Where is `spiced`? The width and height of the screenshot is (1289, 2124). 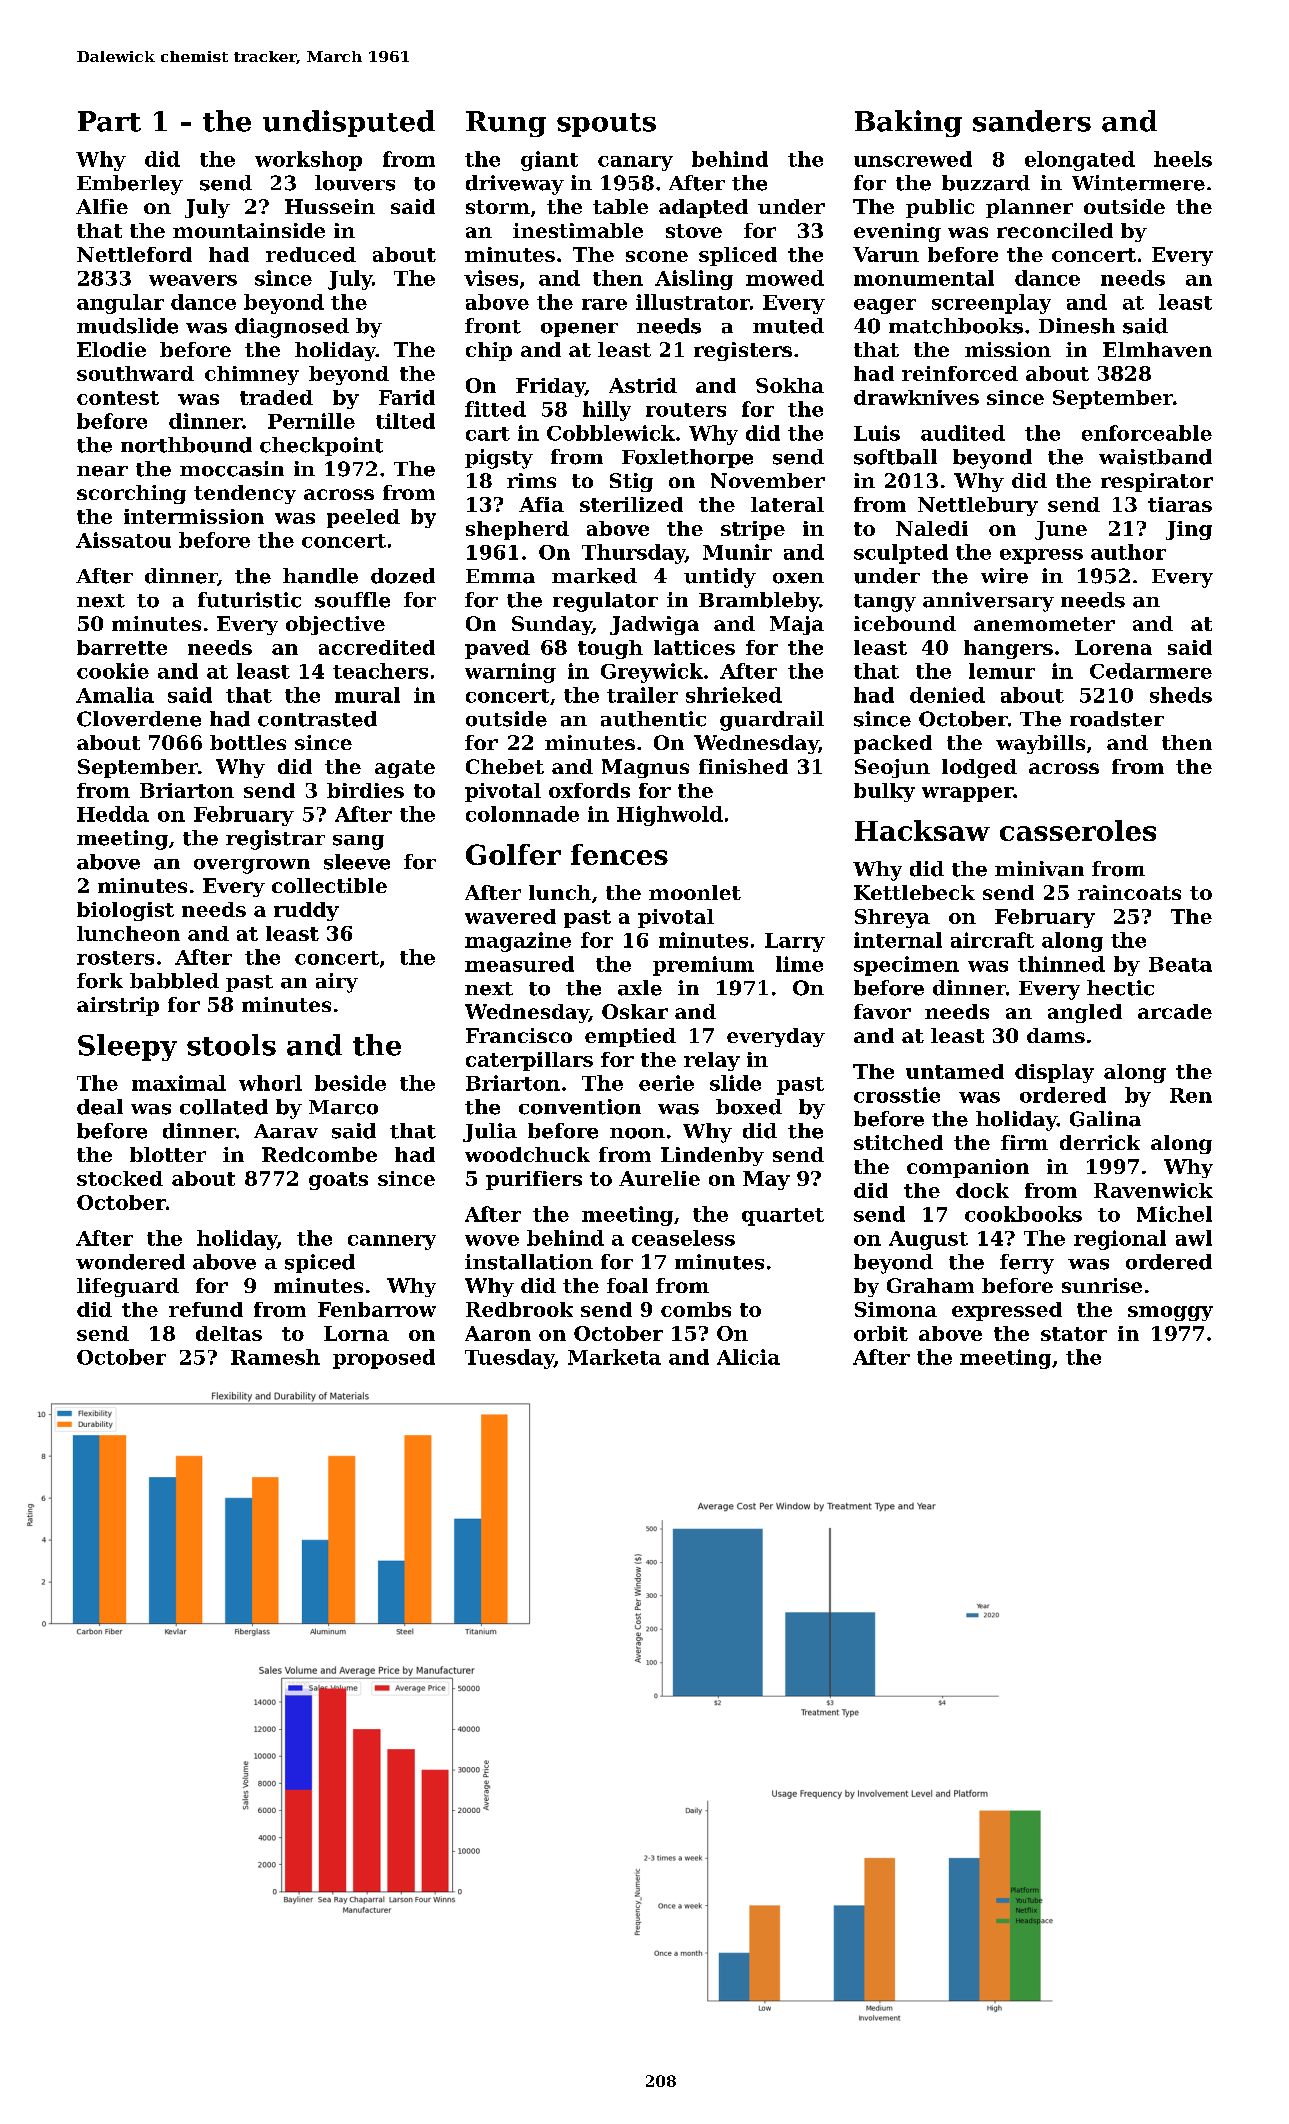
spiced is located at coordinates (320, 1263).
